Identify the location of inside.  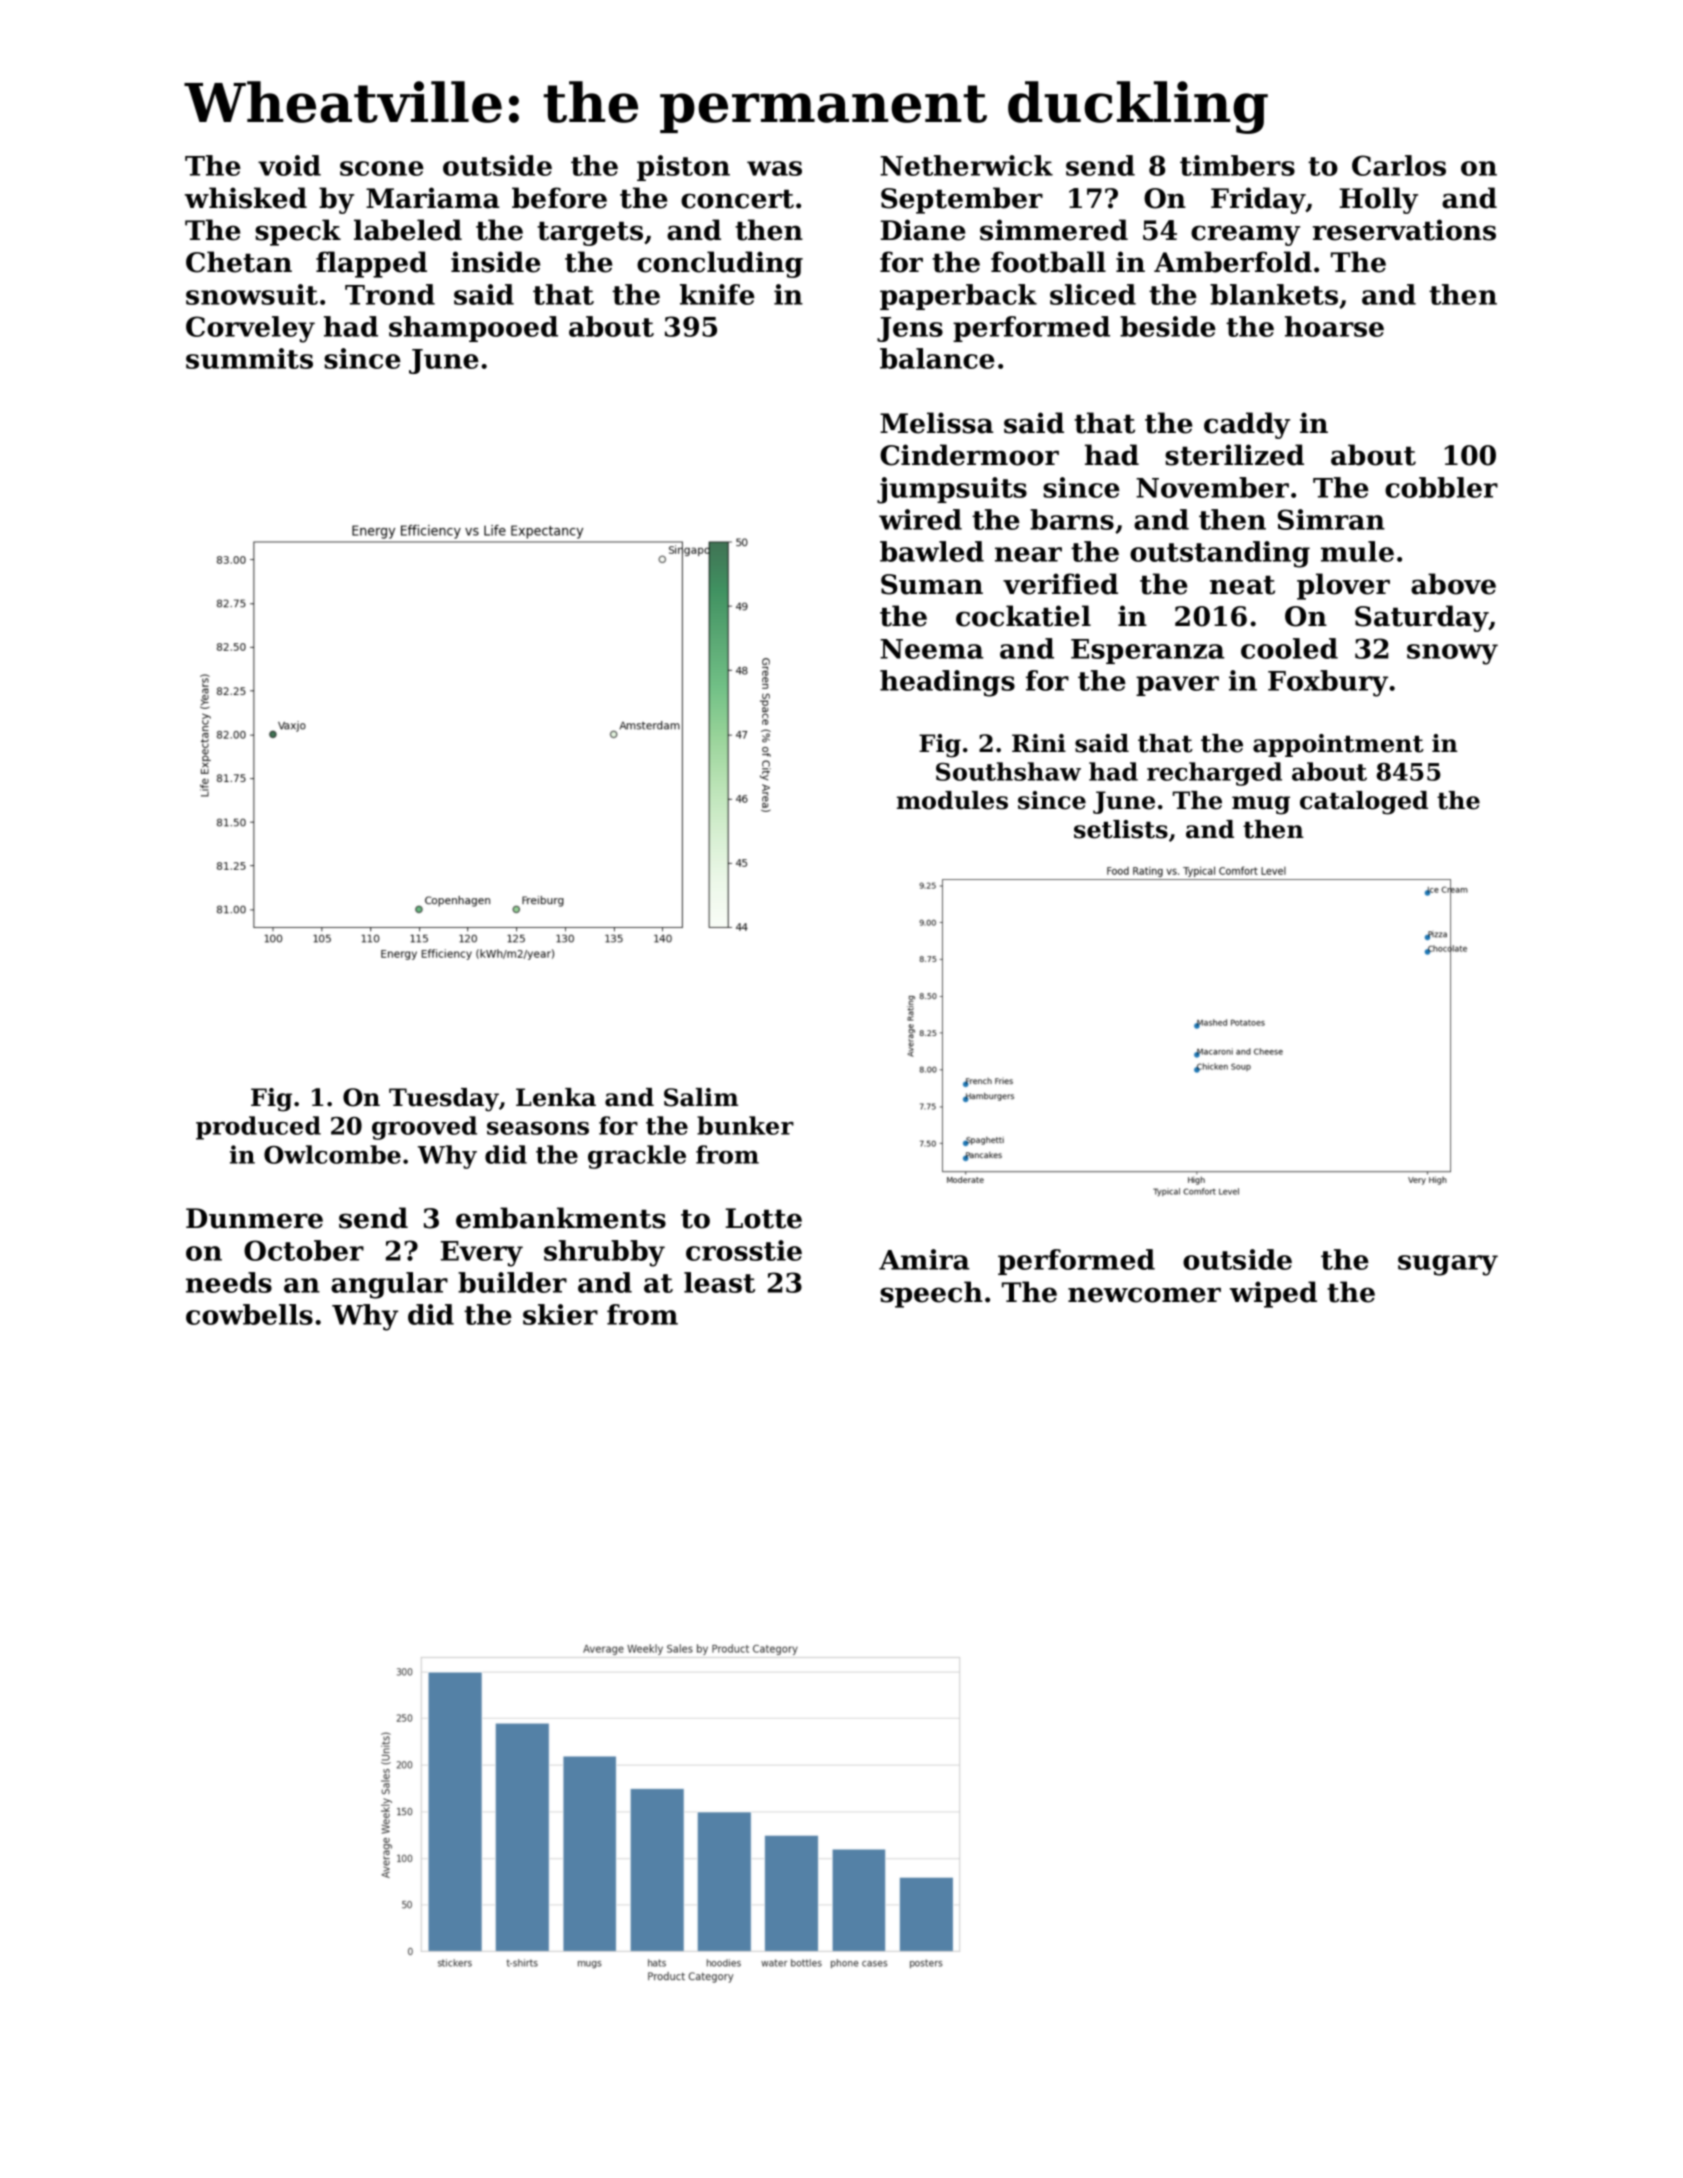
(495, 262).
